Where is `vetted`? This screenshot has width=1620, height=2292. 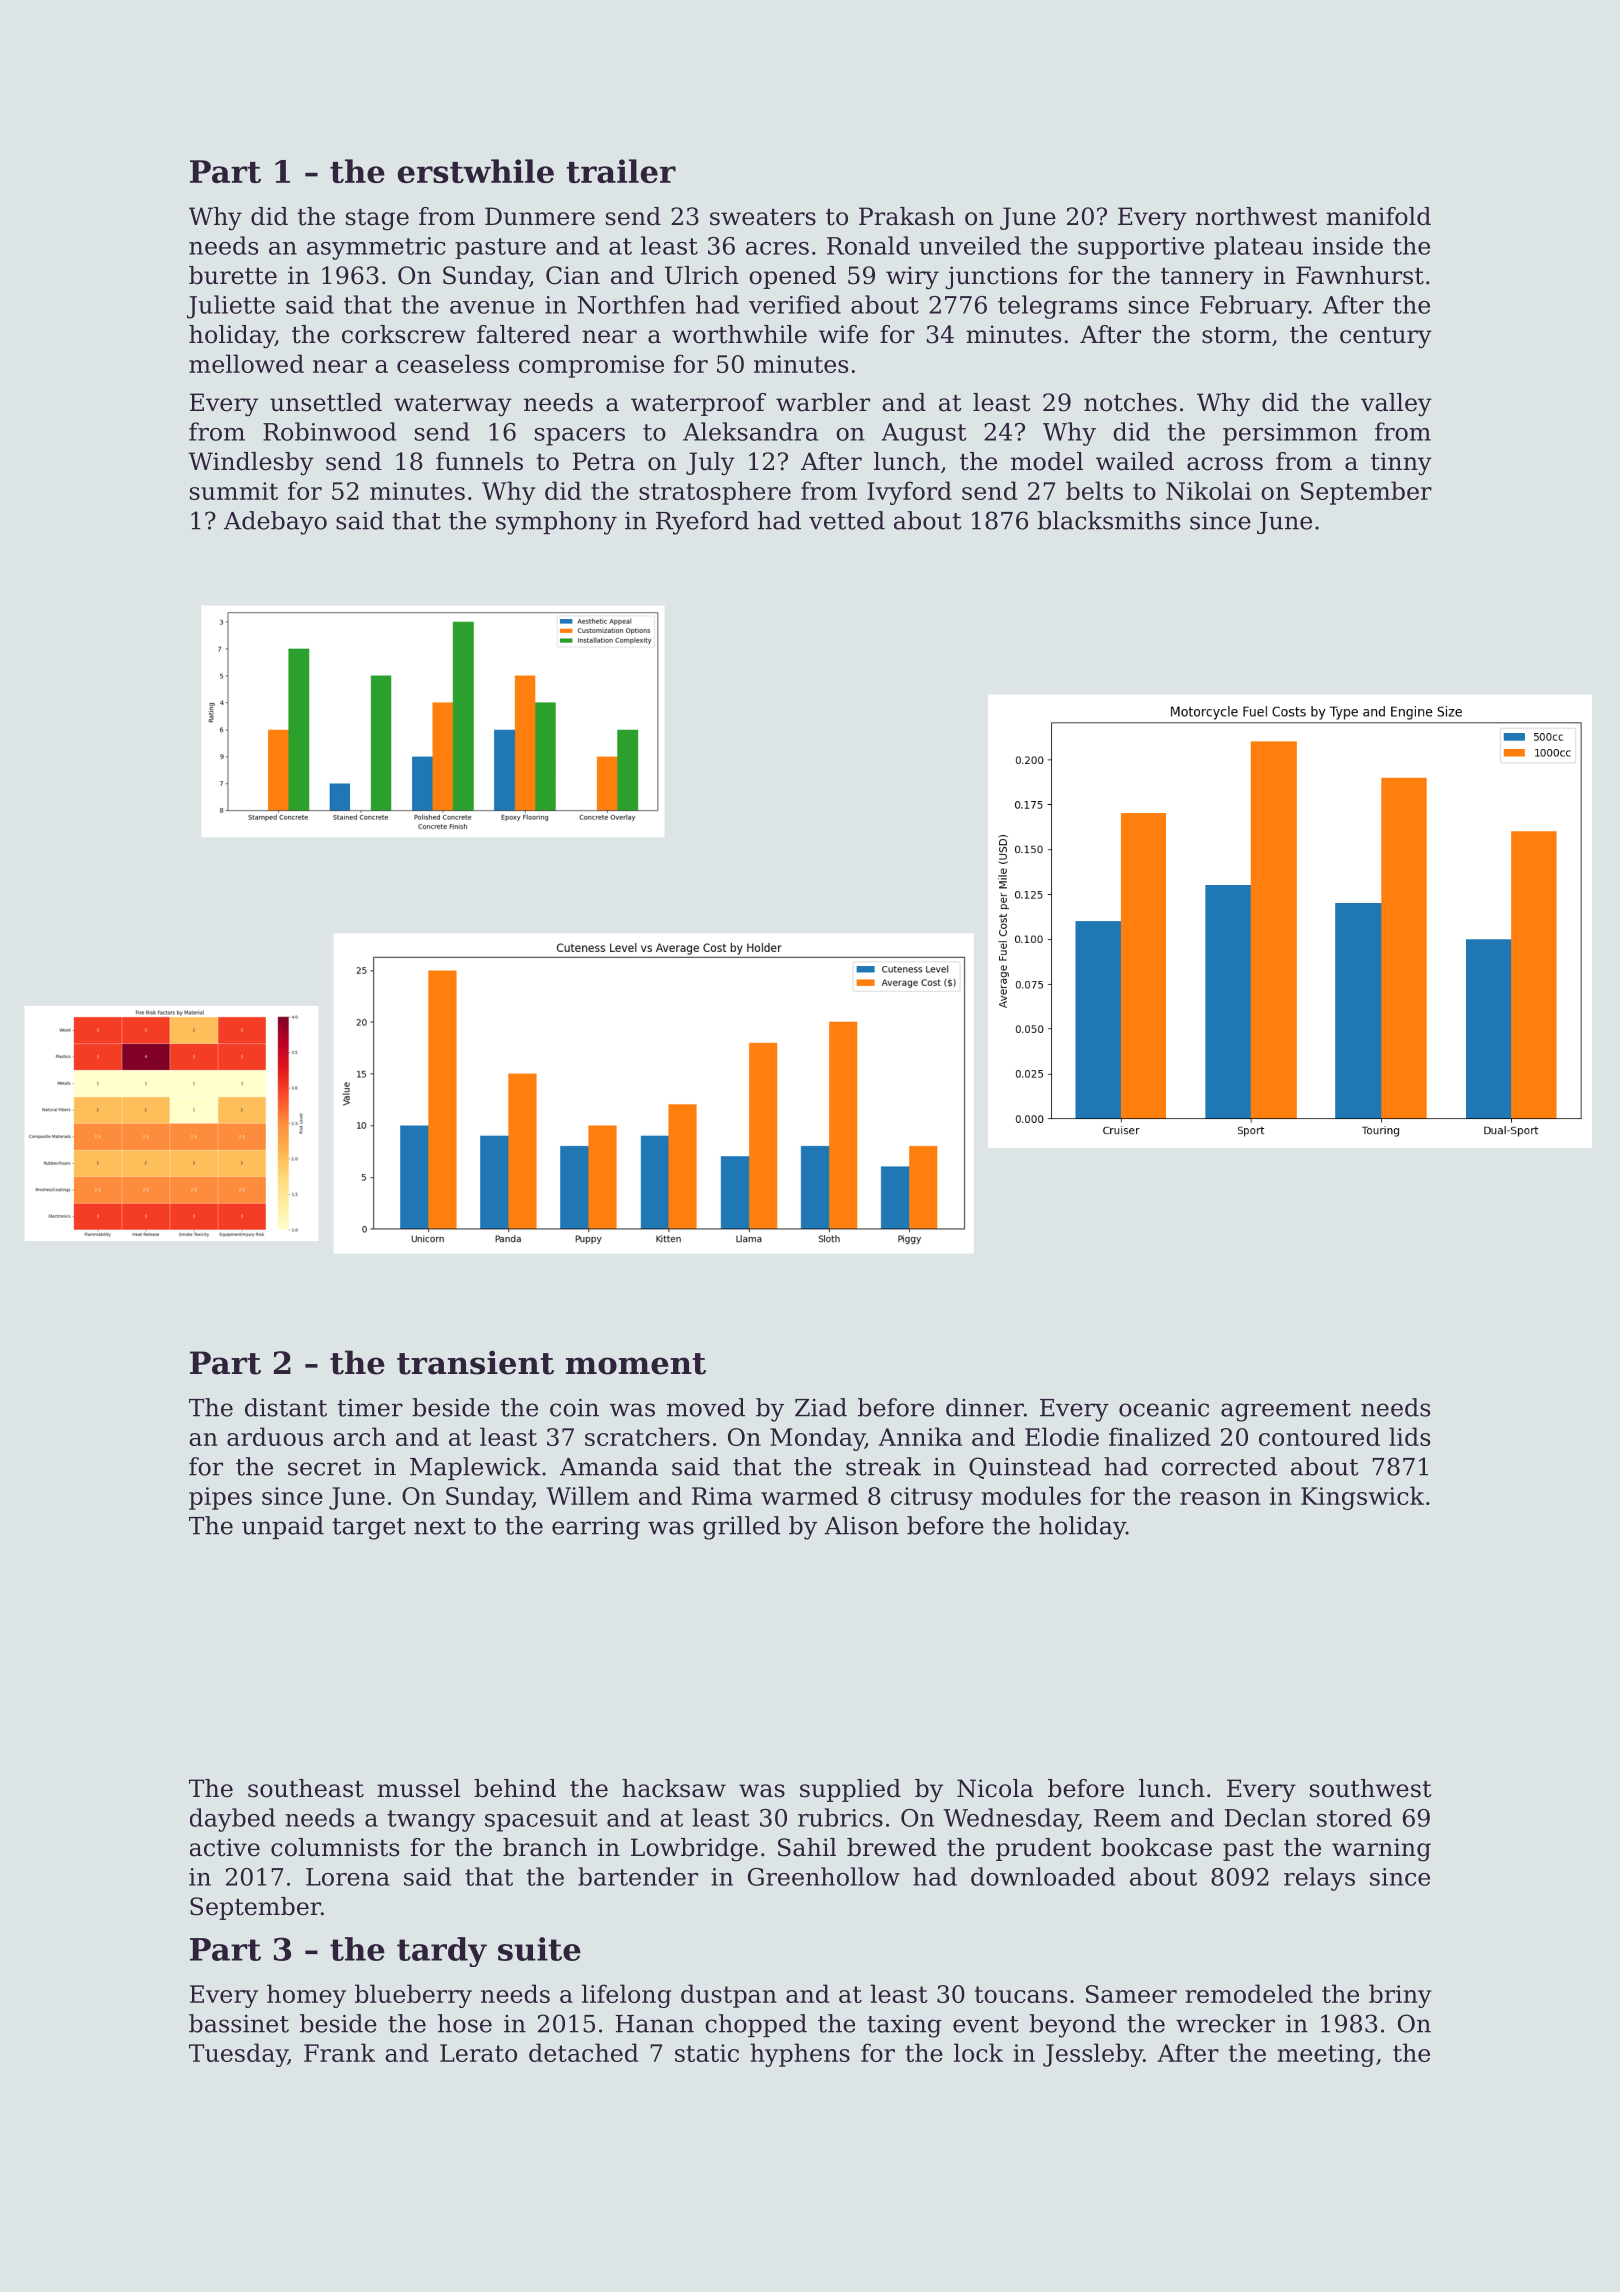
vetted is located at coordinates (847, 520).
